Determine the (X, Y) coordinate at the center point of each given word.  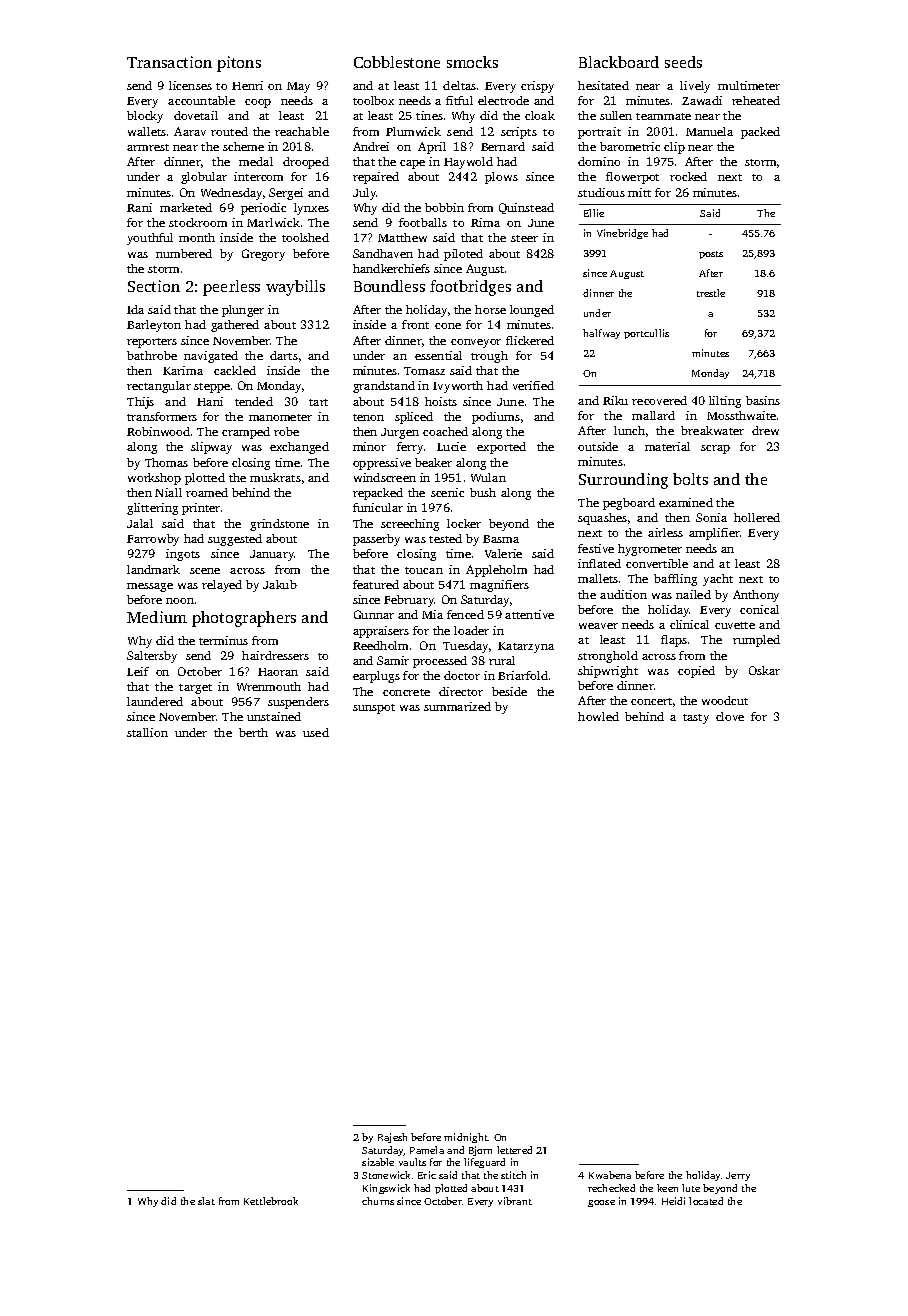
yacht (718, 580)
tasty (696, 719)
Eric (427, 1175)
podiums (496, 418)
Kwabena (610, 1175)
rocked (688, 176)
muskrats (275, 477)
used (316, 732)
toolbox (373, 100)
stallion (147, 732)
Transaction (169, 62)
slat (206, 1201)
